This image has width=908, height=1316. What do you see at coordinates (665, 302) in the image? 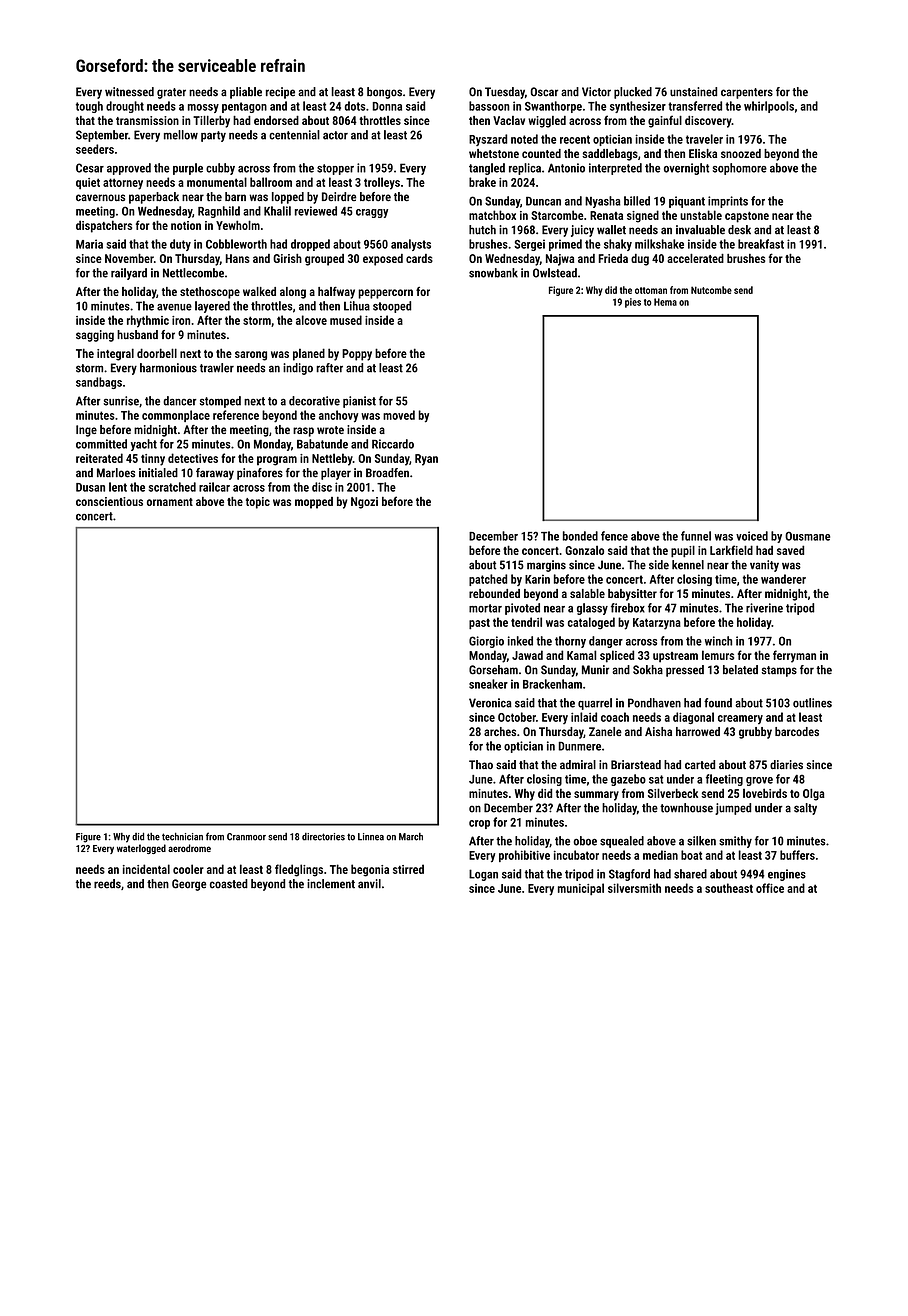
I see `Hema` at bounding box center [665, 302].
